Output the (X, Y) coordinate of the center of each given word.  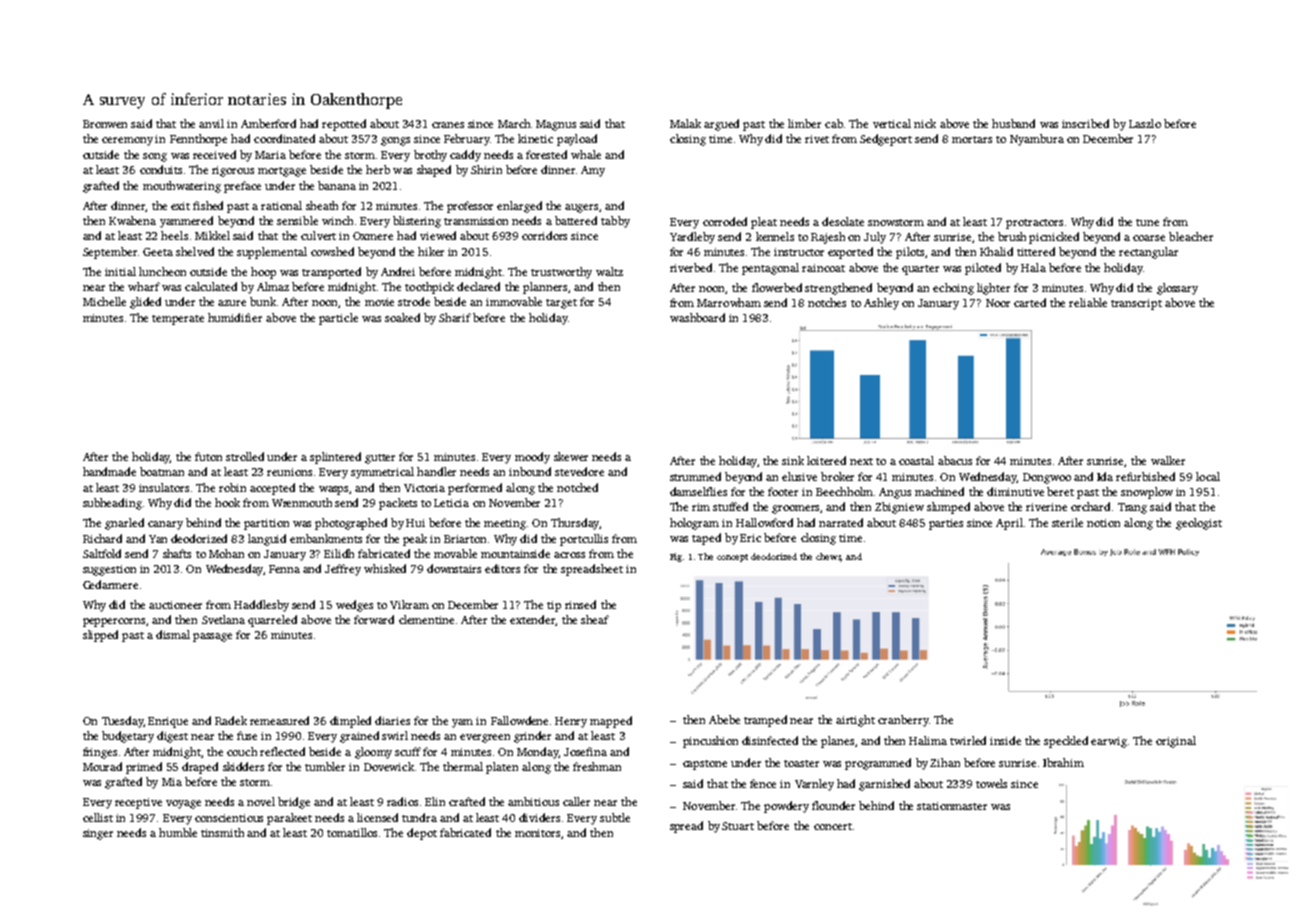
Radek (231, 720)
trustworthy (561, 273)
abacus (955, 460)
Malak (685, 123)
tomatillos (352, 832)
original (1176, 742)
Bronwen (105, 124)
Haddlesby (261, 606)
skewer (571, 456)
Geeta (158, 252)
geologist (1199, 524)
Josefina (585, 751)
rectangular (1148, 253)
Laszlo (1145, 123)
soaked (402, 317)
